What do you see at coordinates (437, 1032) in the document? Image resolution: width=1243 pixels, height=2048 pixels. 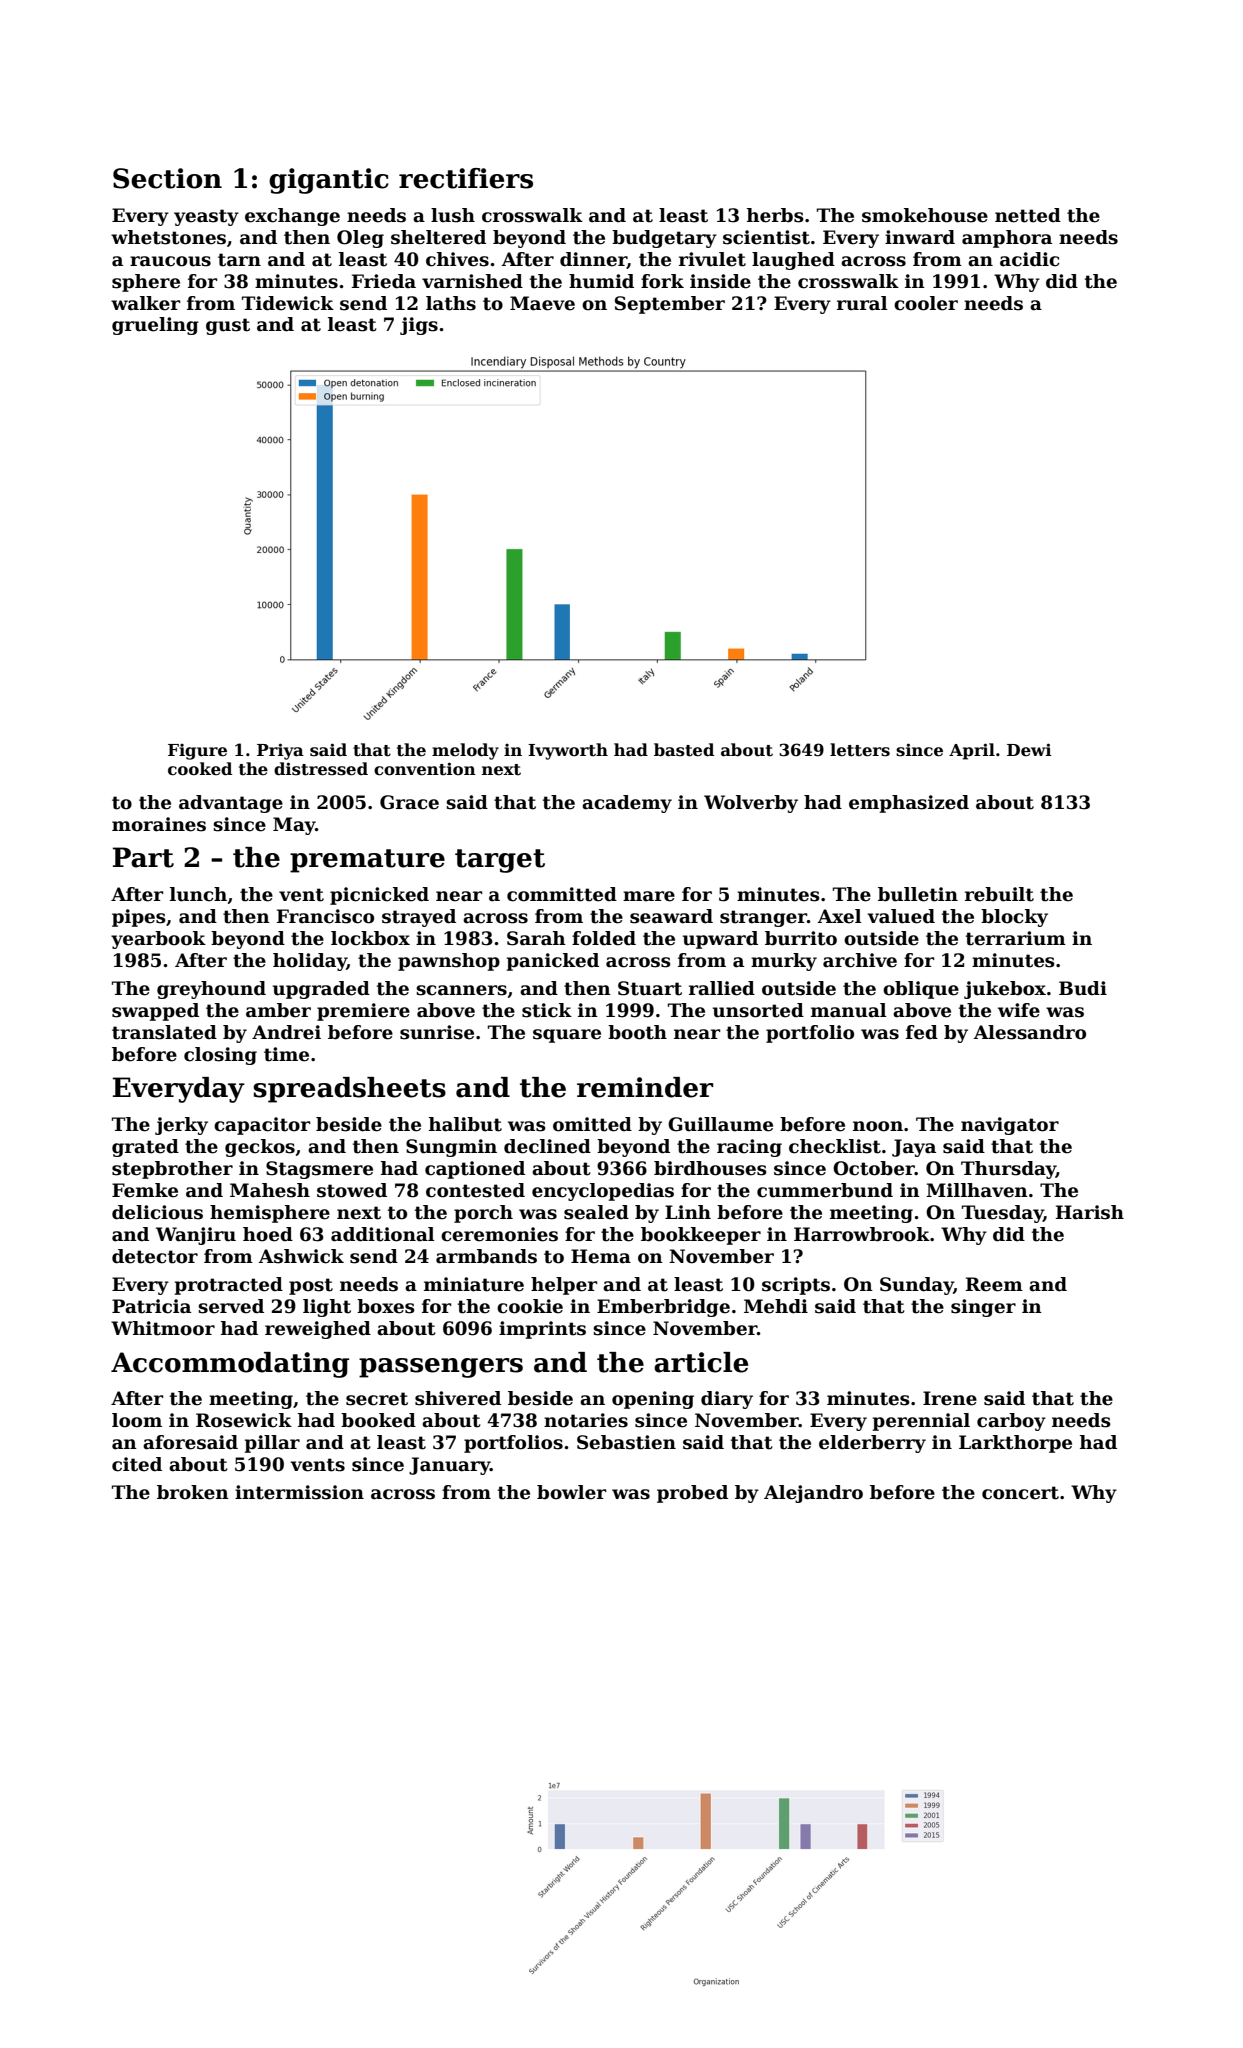 I see `sunrise` at bounding box center [437, 1032].
